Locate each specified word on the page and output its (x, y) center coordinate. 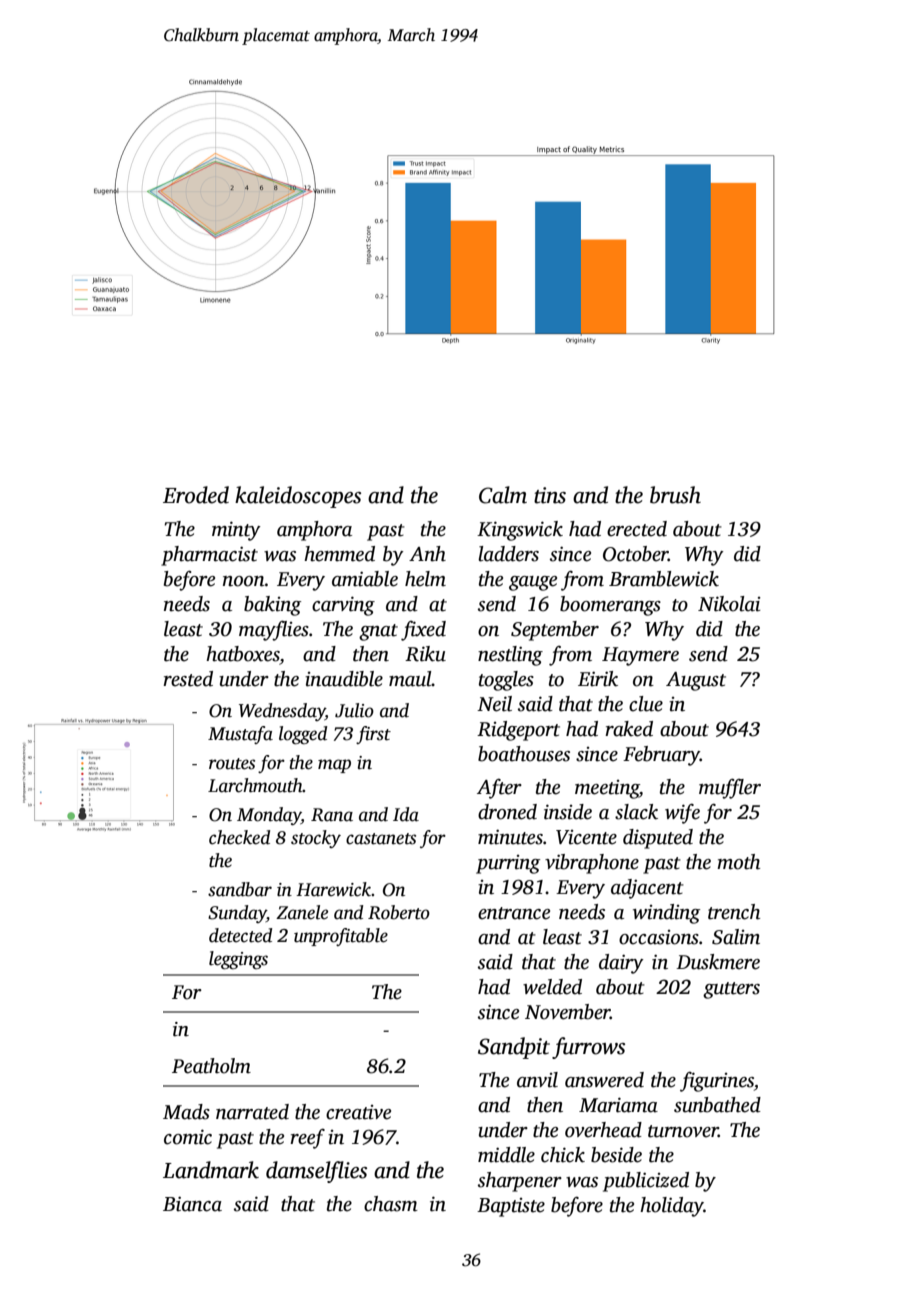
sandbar (240, 889)
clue (646, 704)
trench (734, 912)
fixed (423, 631)
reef (307, 1138)
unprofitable (341, 937)
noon (244, 581)
